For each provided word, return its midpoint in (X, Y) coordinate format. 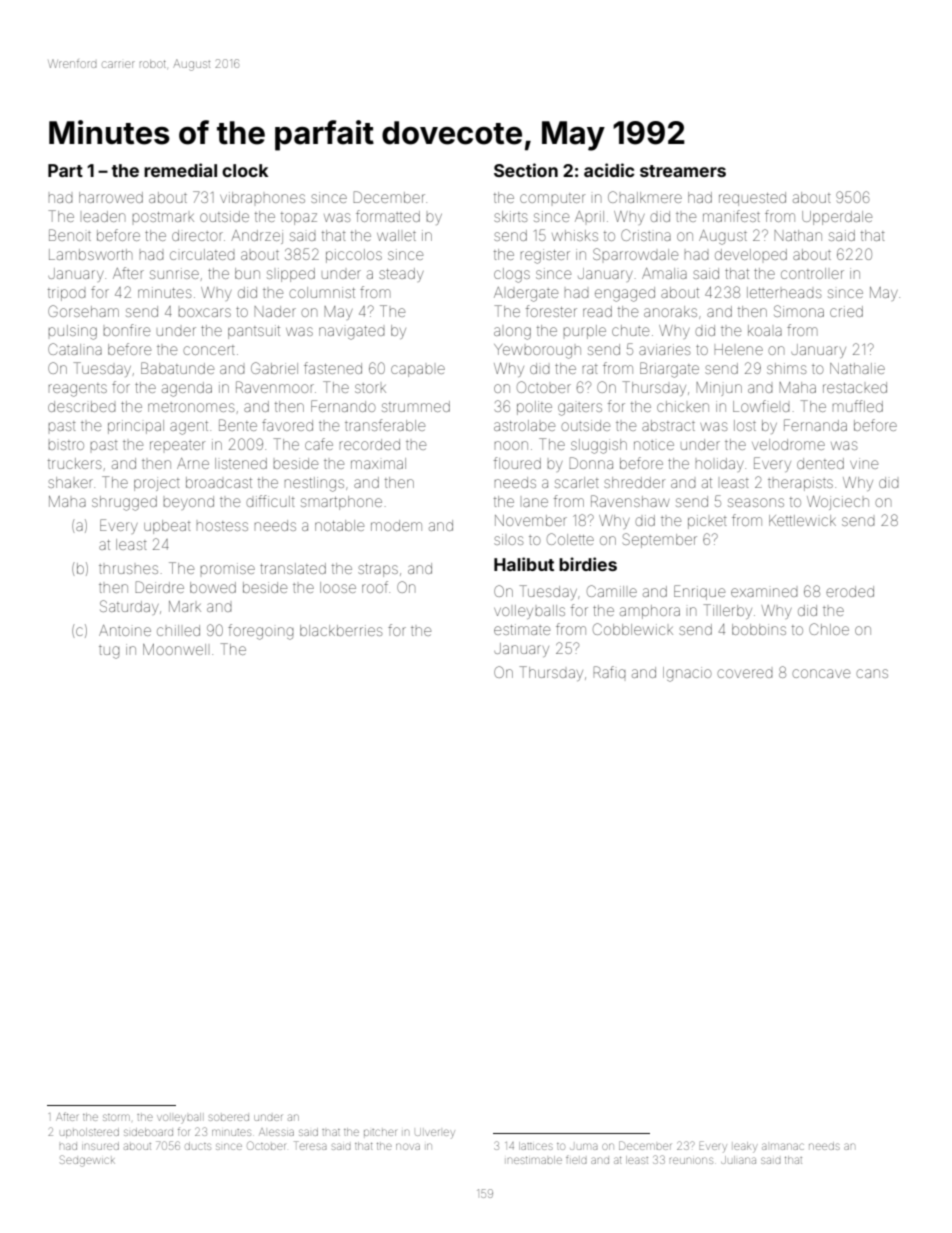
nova (408, 1146)
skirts (510, 216)
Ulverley (435, 1133)
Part (65, 170)
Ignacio (687, 674)
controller (812, 273)
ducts (198, 1146)
